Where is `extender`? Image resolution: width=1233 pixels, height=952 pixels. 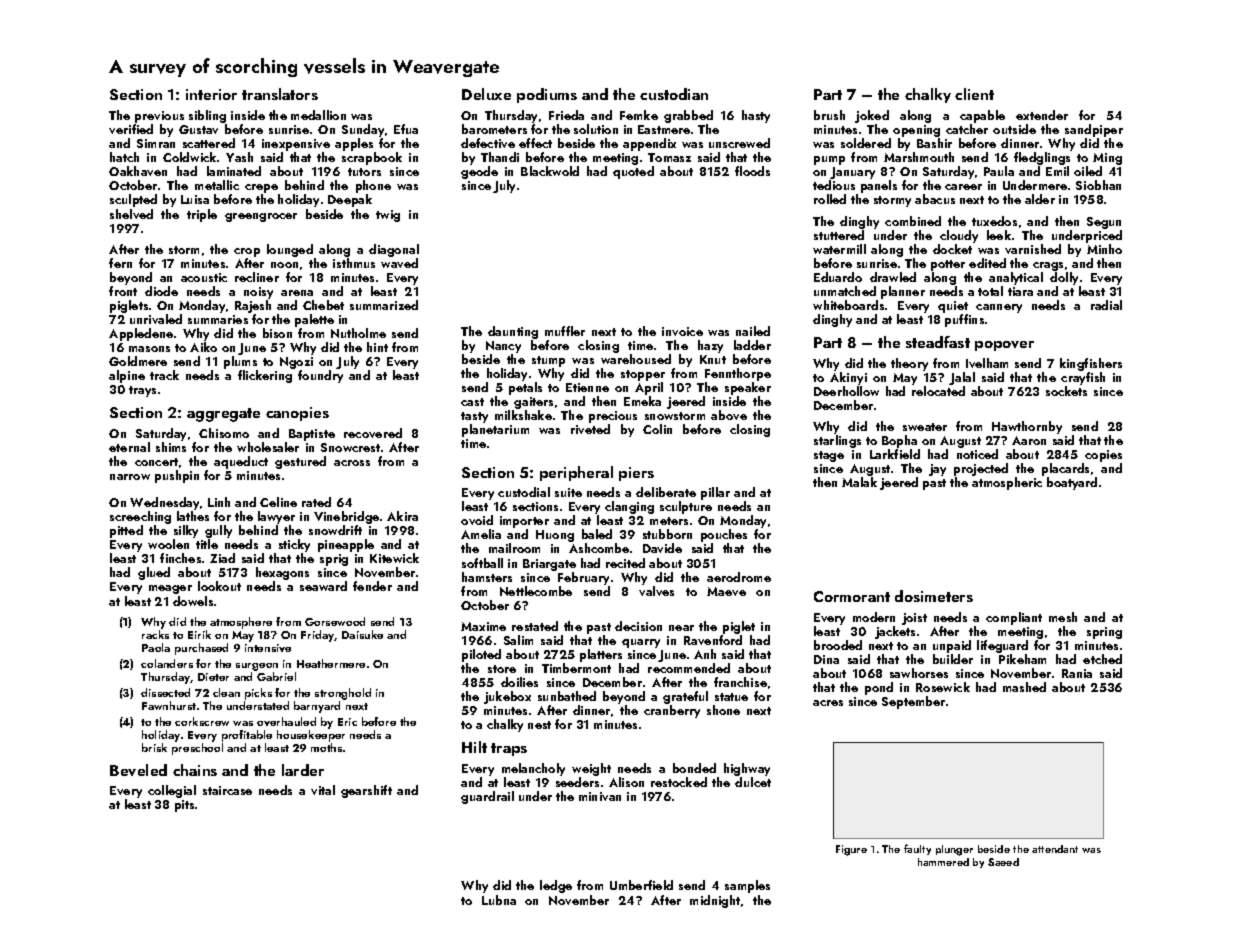
extender is located at coordinates (1042, 115).
